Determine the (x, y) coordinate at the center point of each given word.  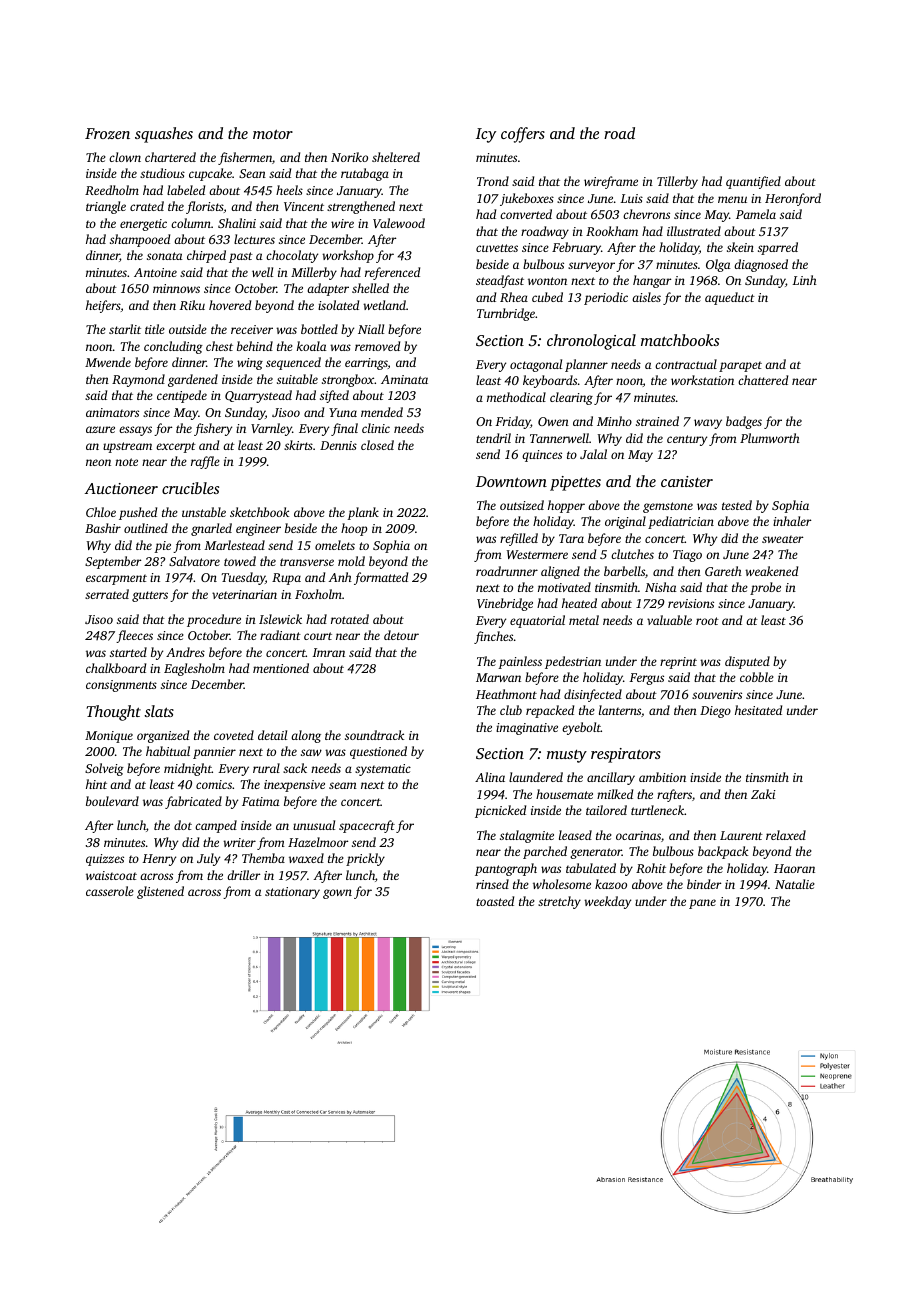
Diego (715, 712)
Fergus (646, 679)
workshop (348, 256)
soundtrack (374, 735)
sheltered (396, 157)
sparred (778, 248)
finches (493, 637)
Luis (631, 198)
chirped (206, 256)
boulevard (112, 801)
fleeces (134, 636)
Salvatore (194, 561)
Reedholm (112, 190)
